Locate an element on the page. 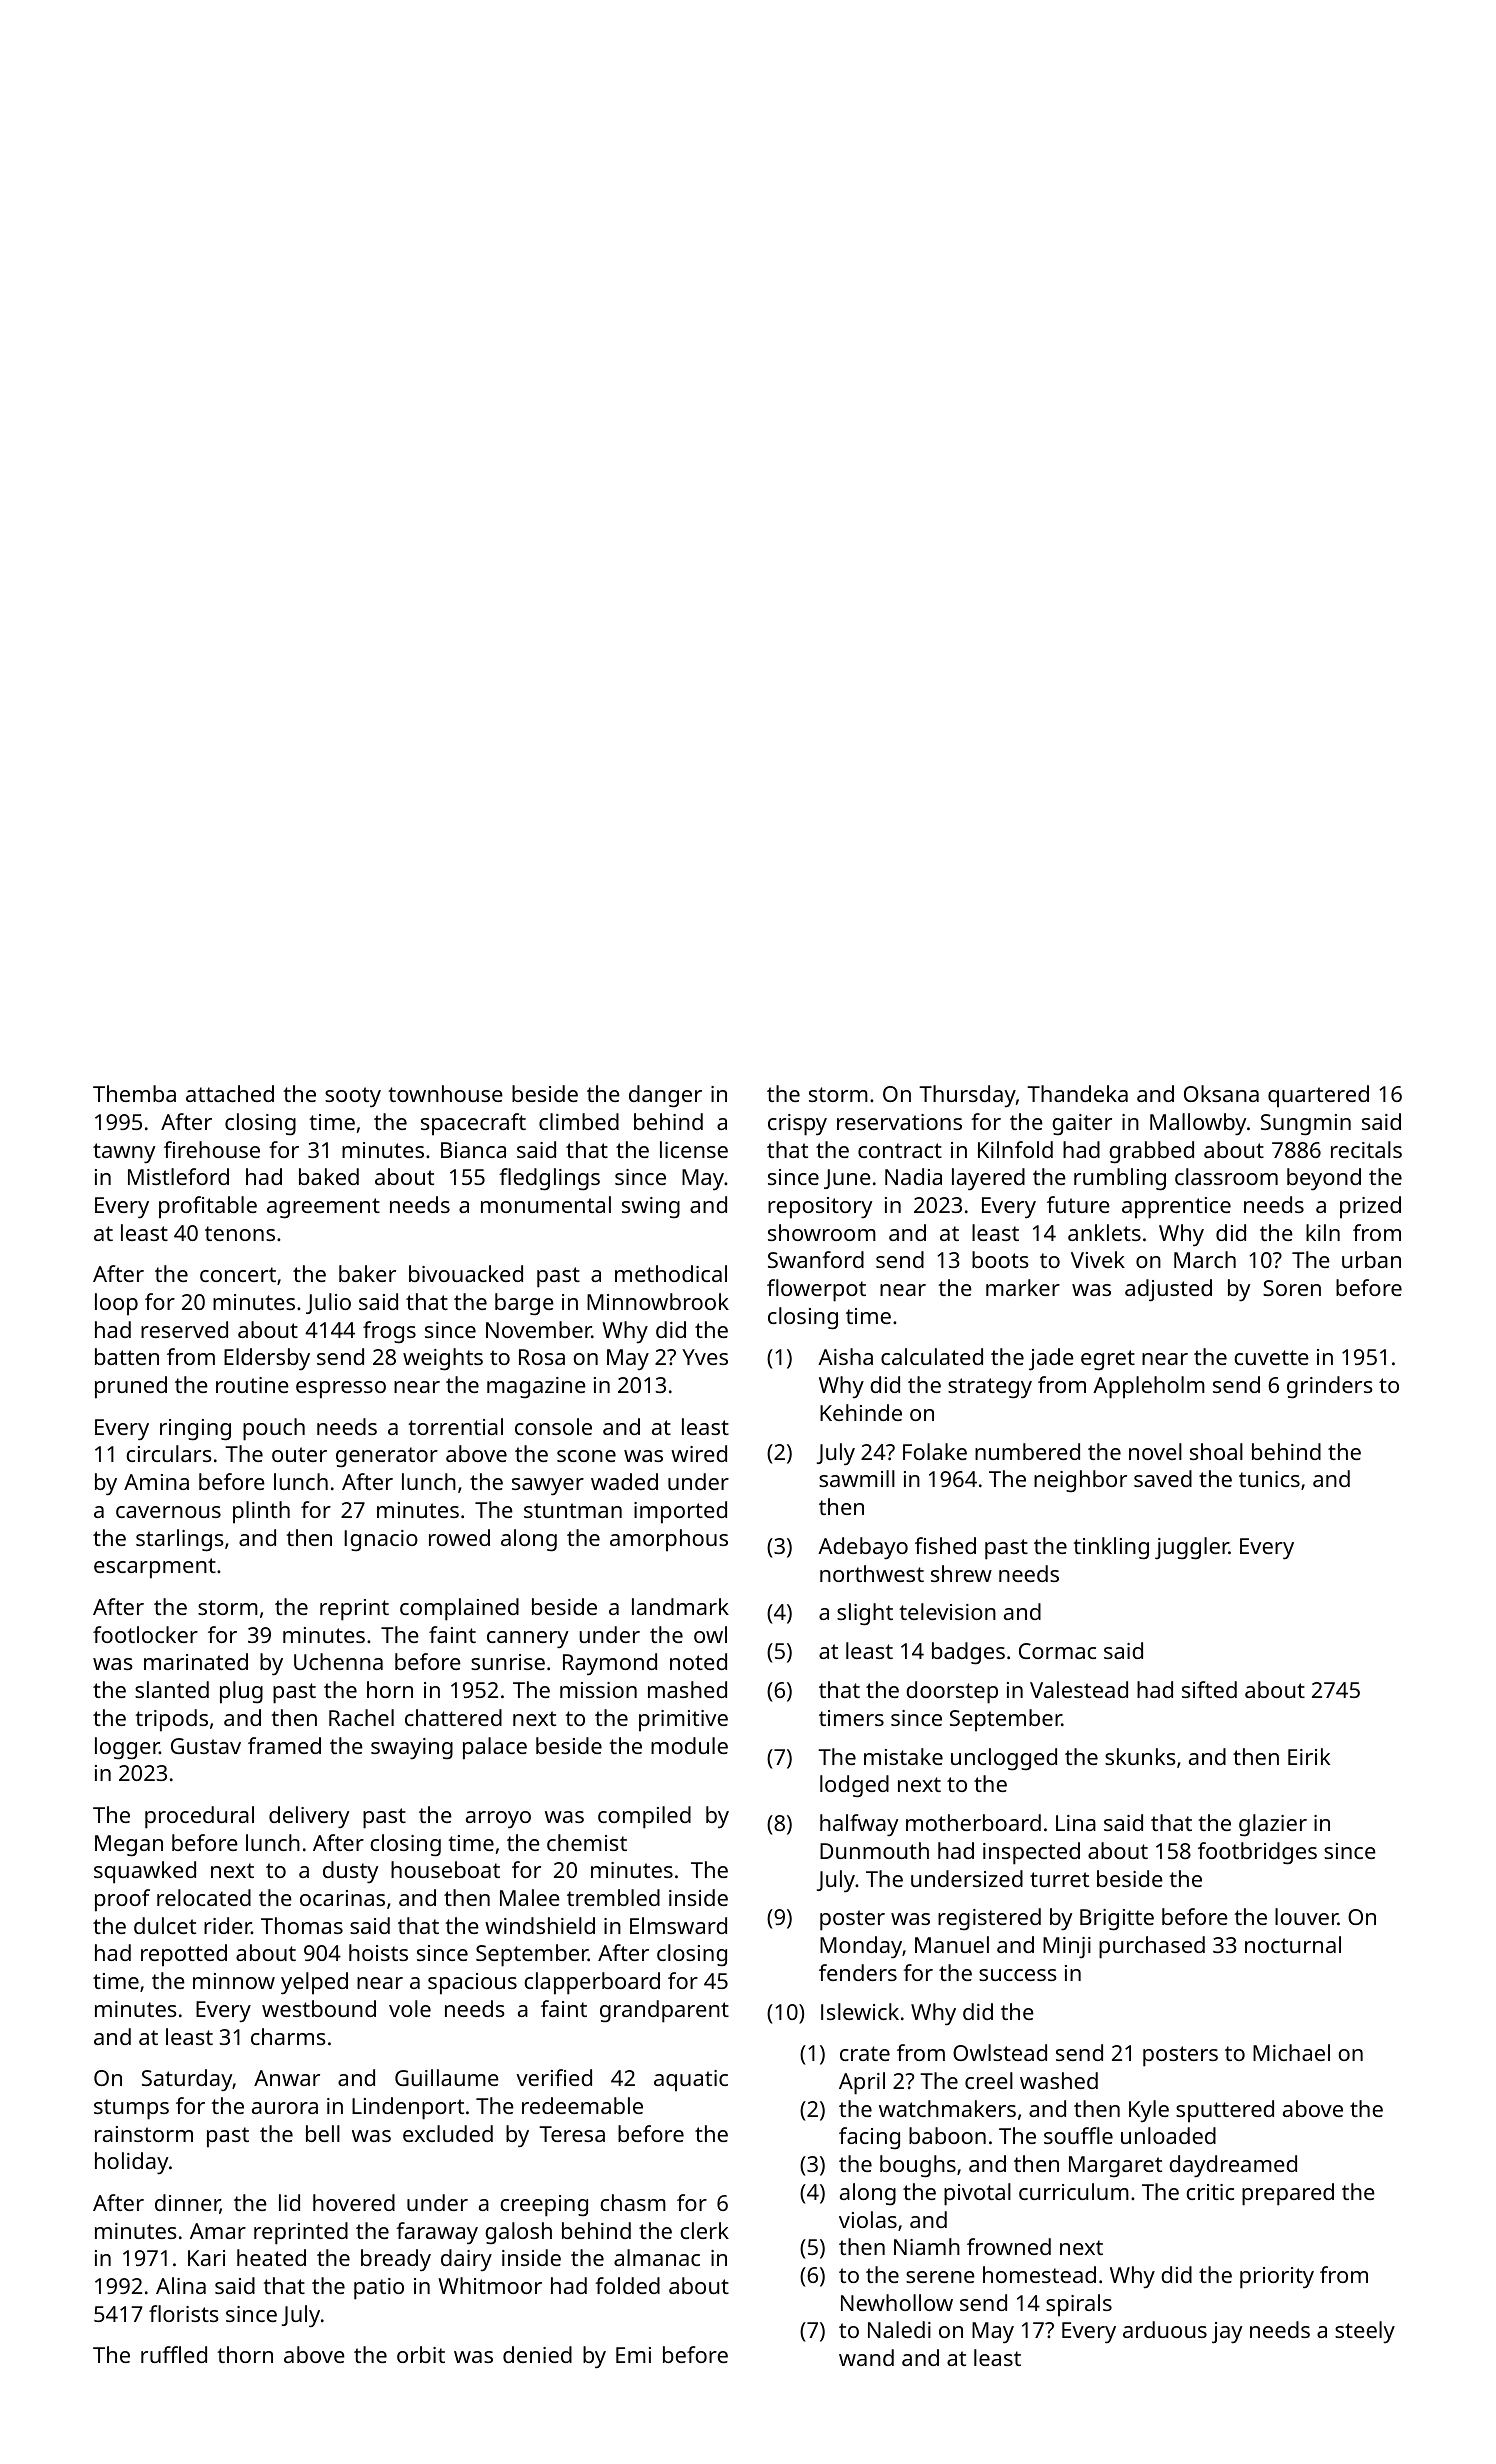 This image has width=1496, height=2464. juggler is located at coordinates (1192, 1548).
